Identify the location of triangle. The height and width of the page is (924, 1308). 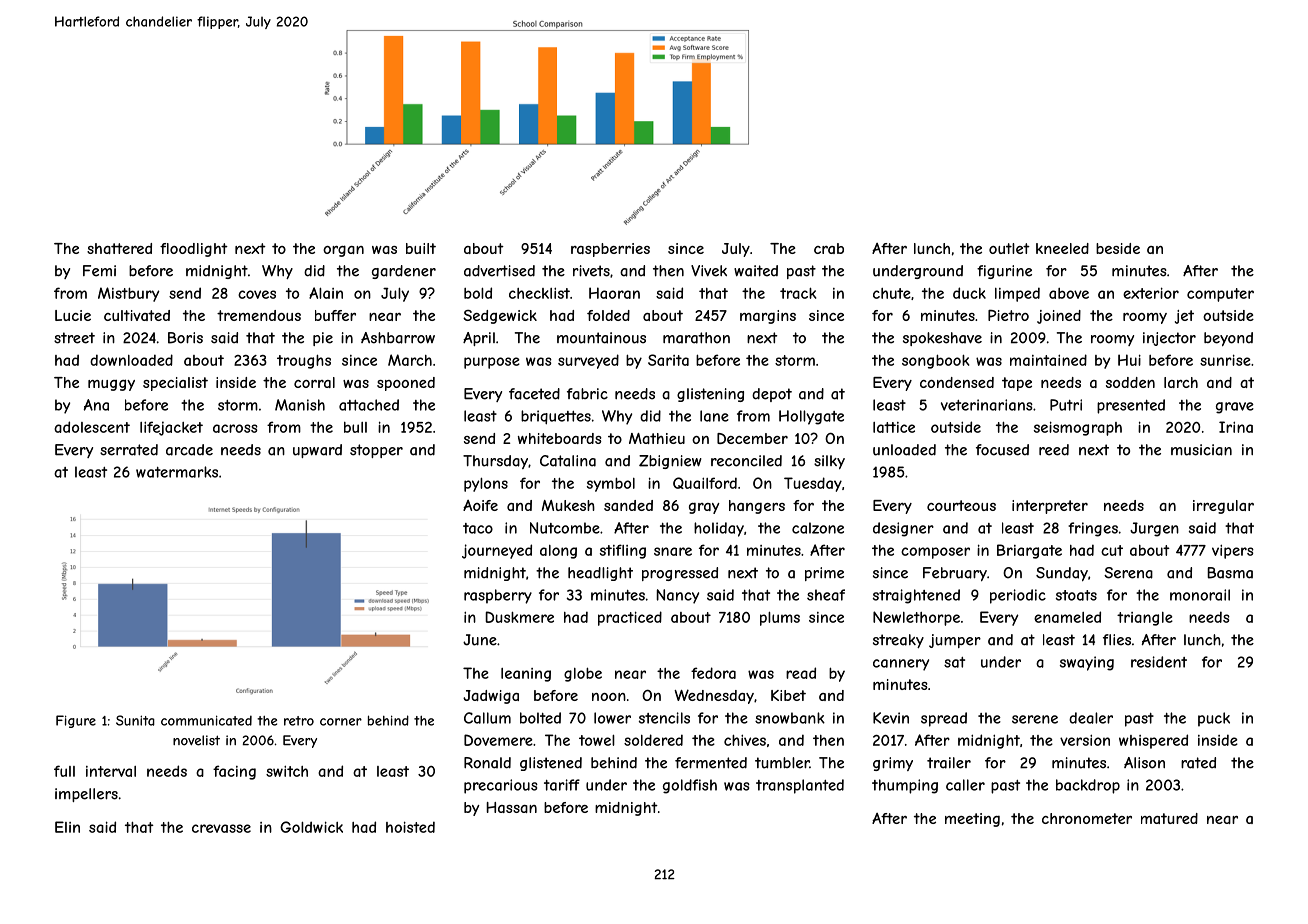
(1145, 619).
